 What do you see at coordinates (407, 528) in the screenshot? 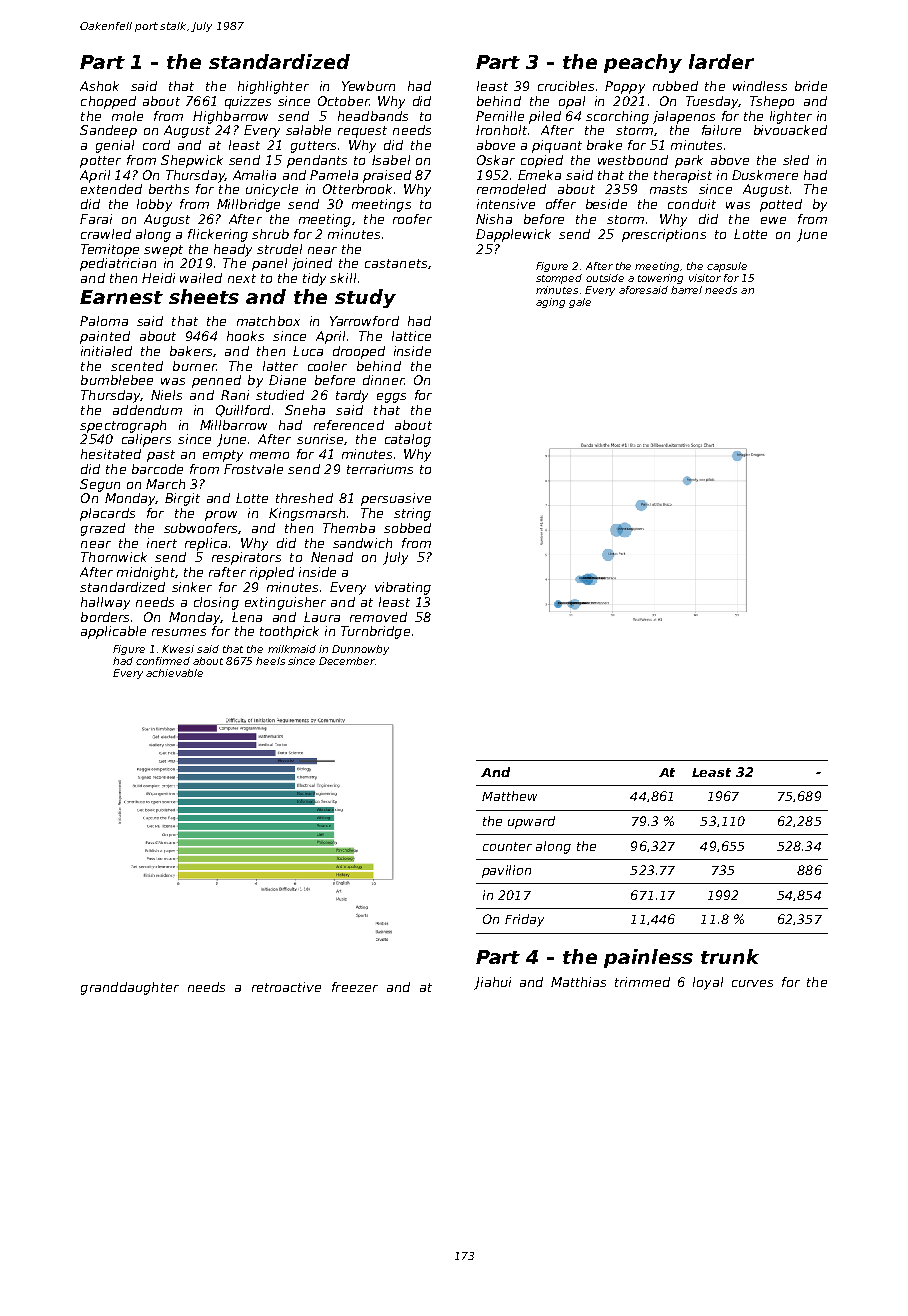
I see `sobbed` at bounding box center [407, 528].
